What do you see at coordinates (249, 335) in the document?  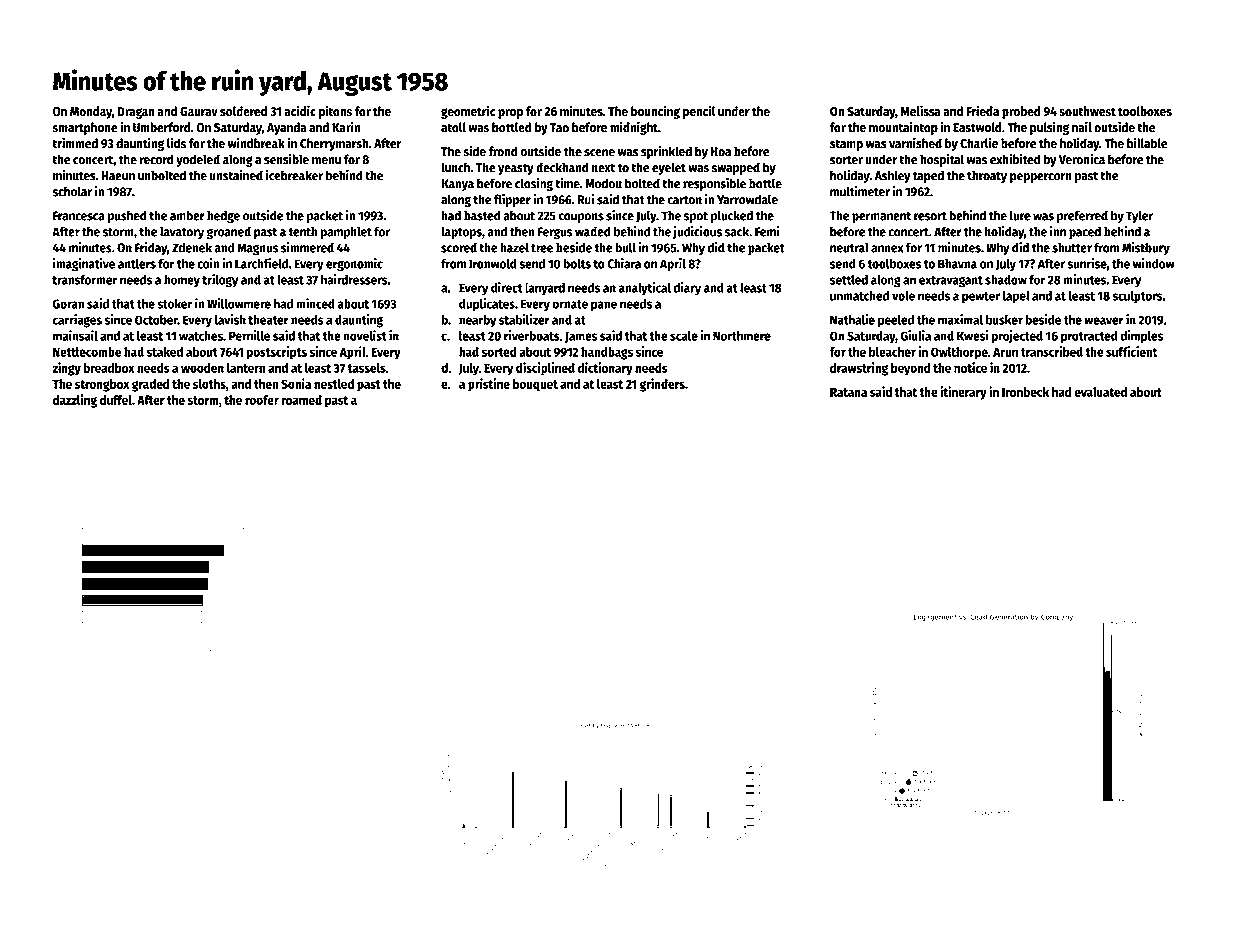 I see `Pernille` at bounding box center [249, 335].
